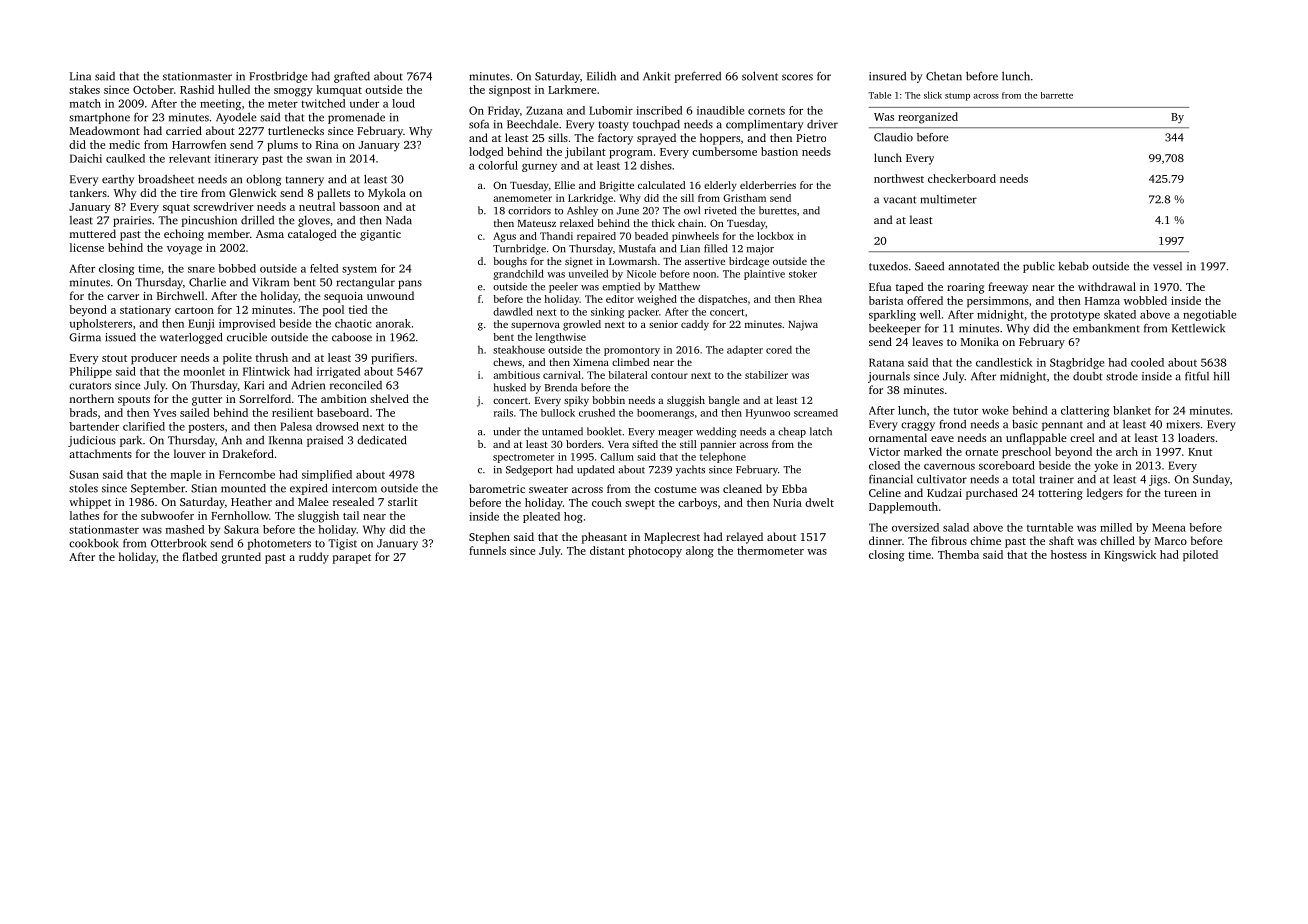 The height and width of the screenshot is (924, 1308). I want to click on stabilizer, so click(766, 375).
